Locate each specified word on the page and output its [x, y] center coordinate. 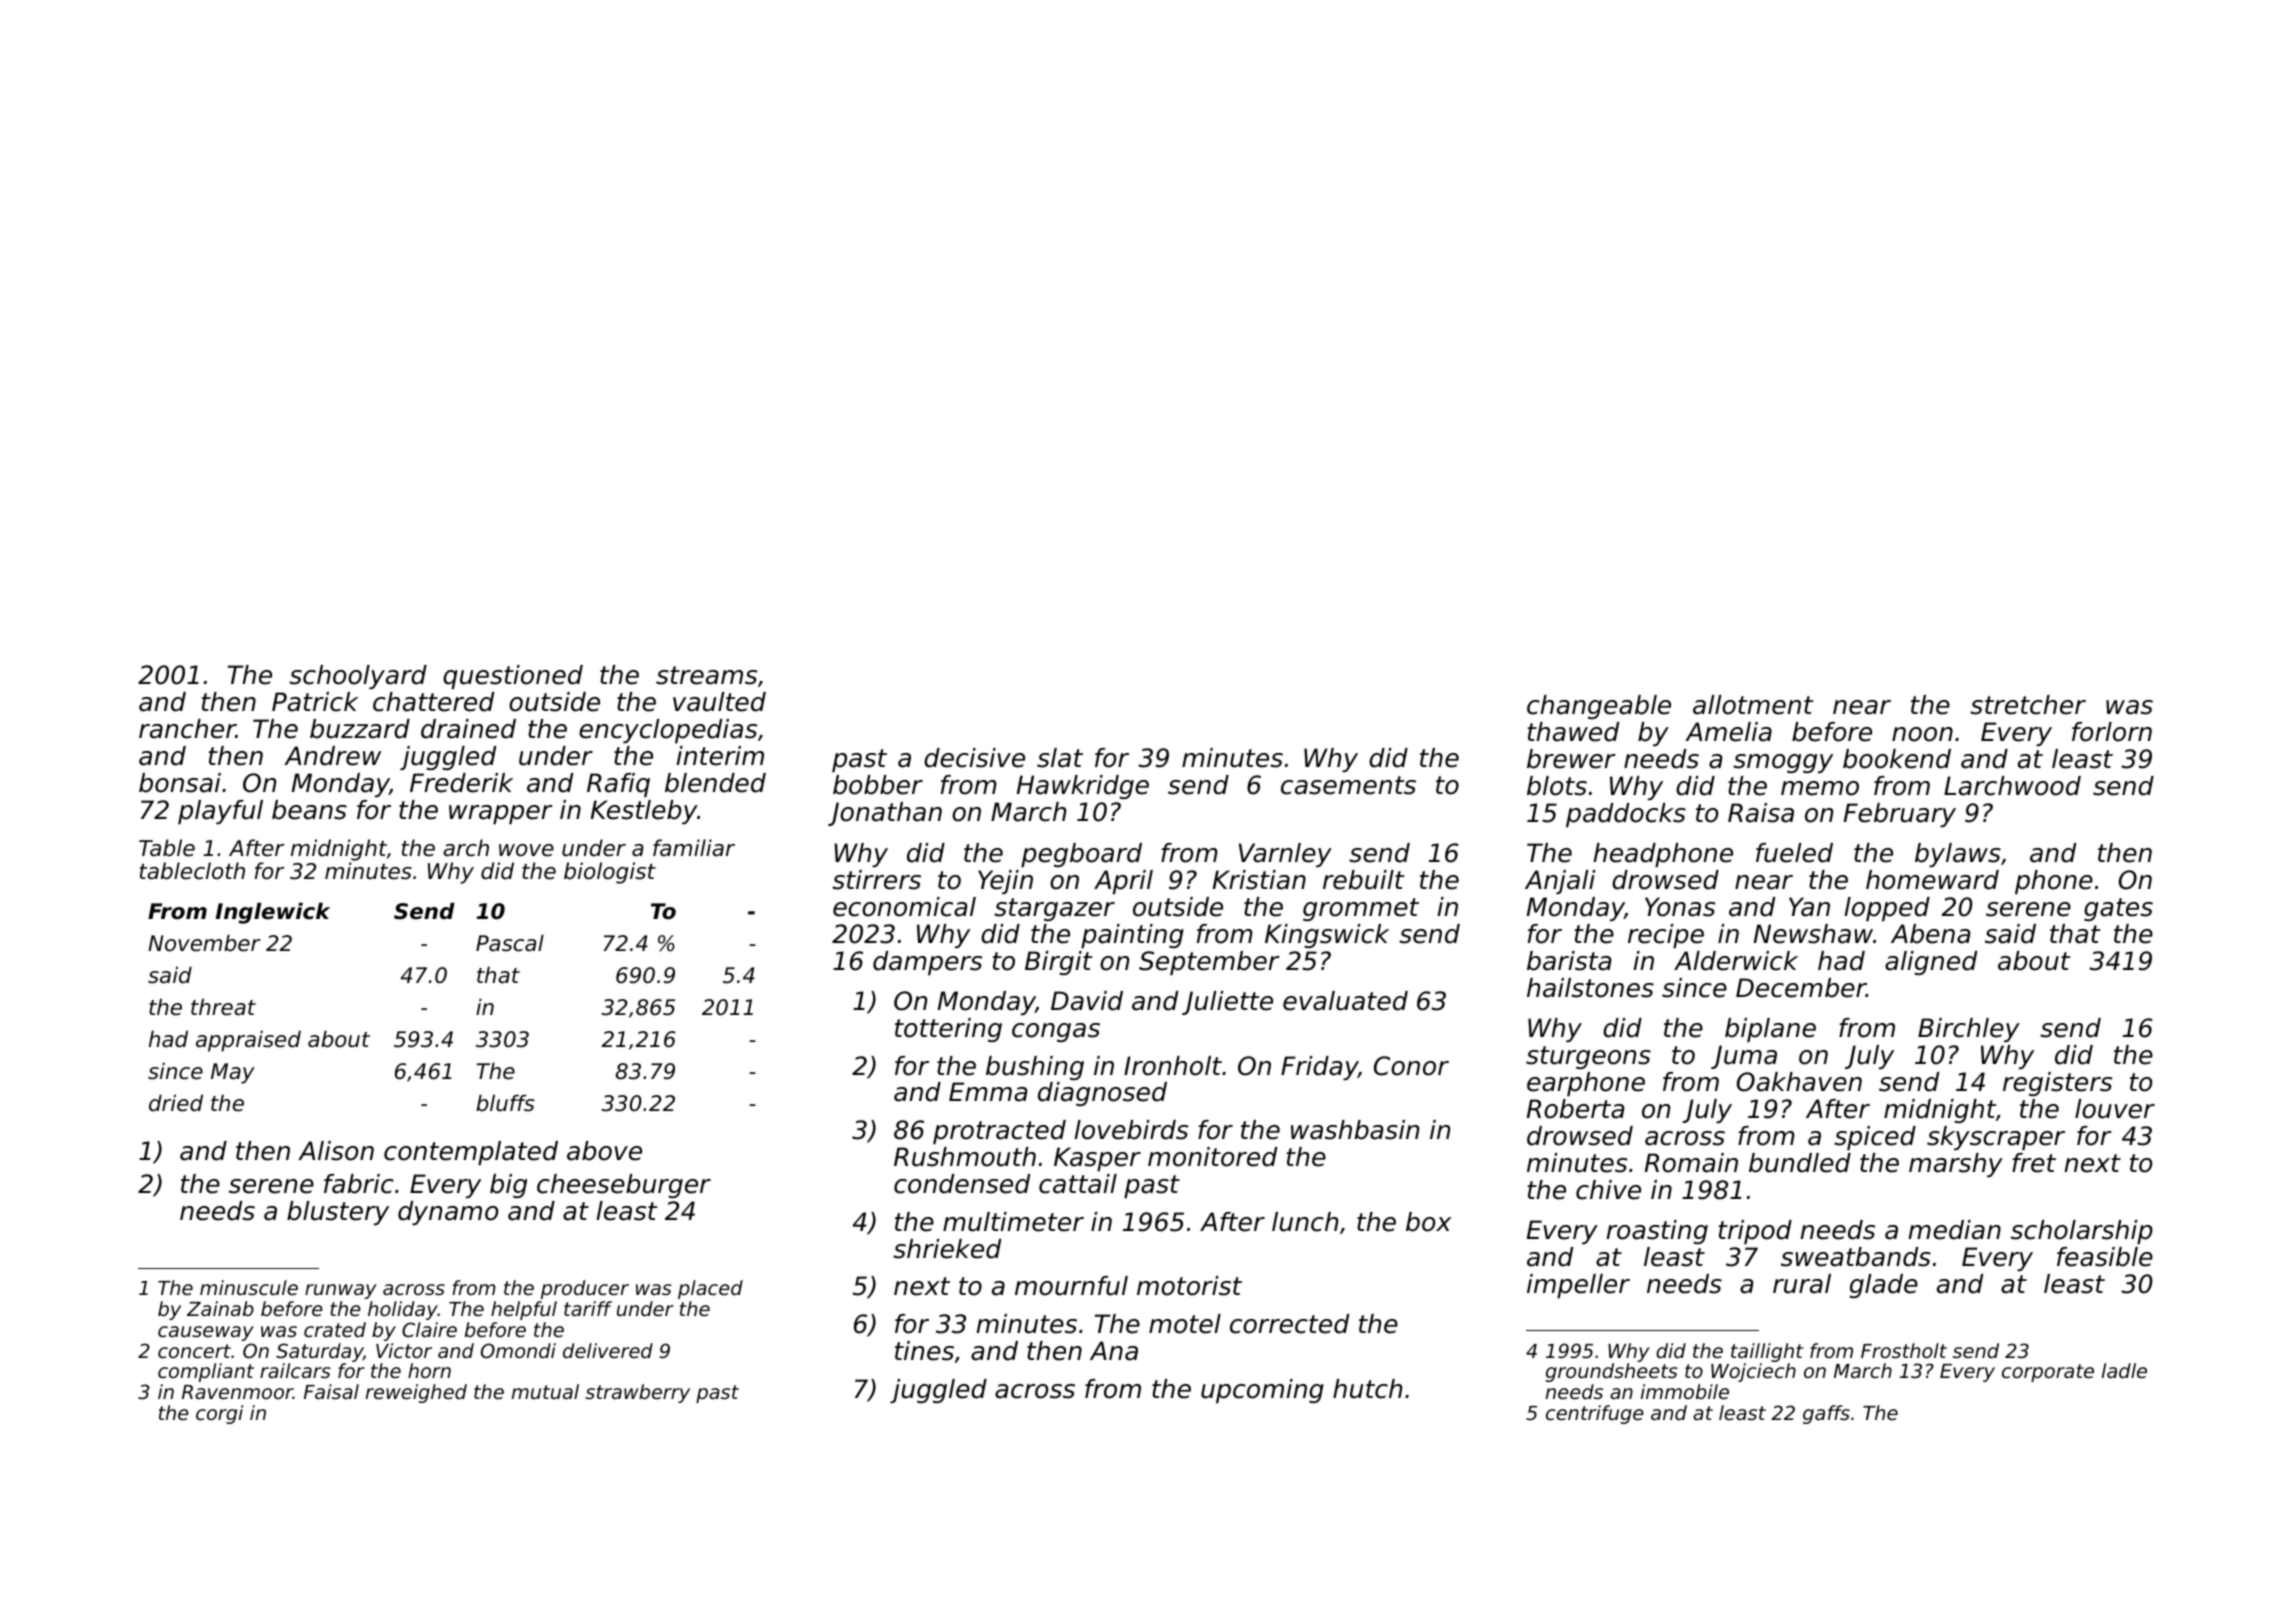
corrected [1289, 1324]
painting [1132, 936]
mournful [1071, 1286]
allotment [1753, 705]
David [1087, 1001]
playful [220, 812]
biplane [1770, 1030]
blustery [338, 1213]
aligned [1931, 963]
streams [706, 675]
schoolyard [358, 677]
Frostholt [1904, 1350]
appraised [248, 1041]
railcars [295, 1370]
